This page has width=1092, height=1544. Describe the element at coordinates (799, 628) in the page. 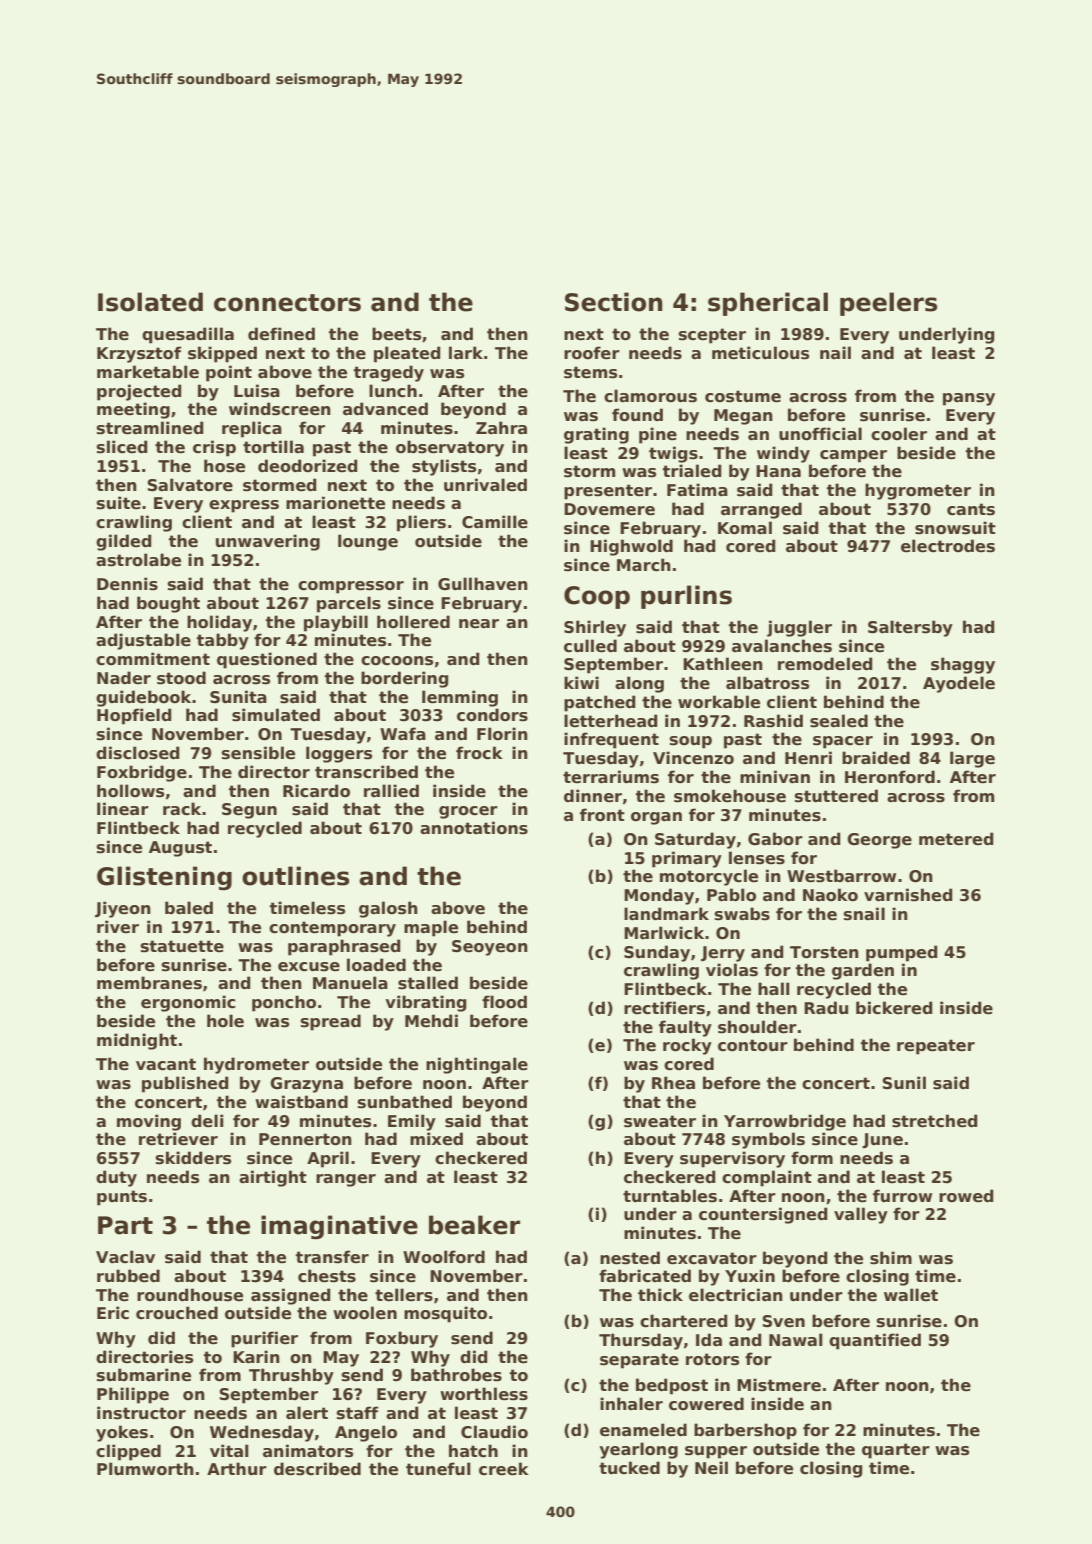

I see `juggler` at that location.
